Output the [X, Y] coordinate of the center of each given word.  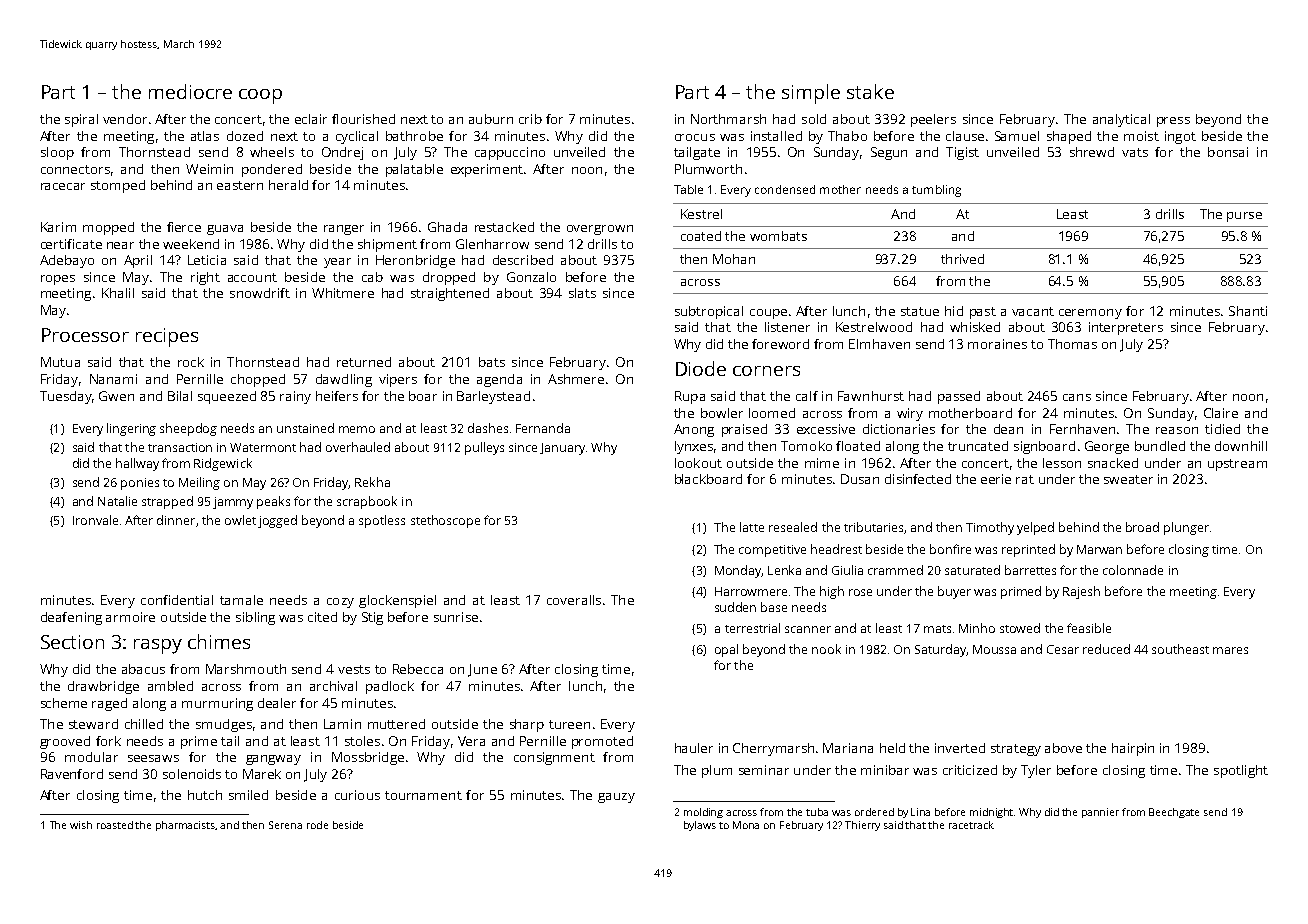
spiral [81, 120]
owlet [240, 520]
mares [1230, 650]
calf [807, 396]
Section [72, 642]
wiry [910, 414]
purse [1244, 217]
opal [726, 650]
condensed [785, 189]
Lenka [784, 570]
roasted [115, 825]
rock [191, 362]
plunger [1186, 528]
